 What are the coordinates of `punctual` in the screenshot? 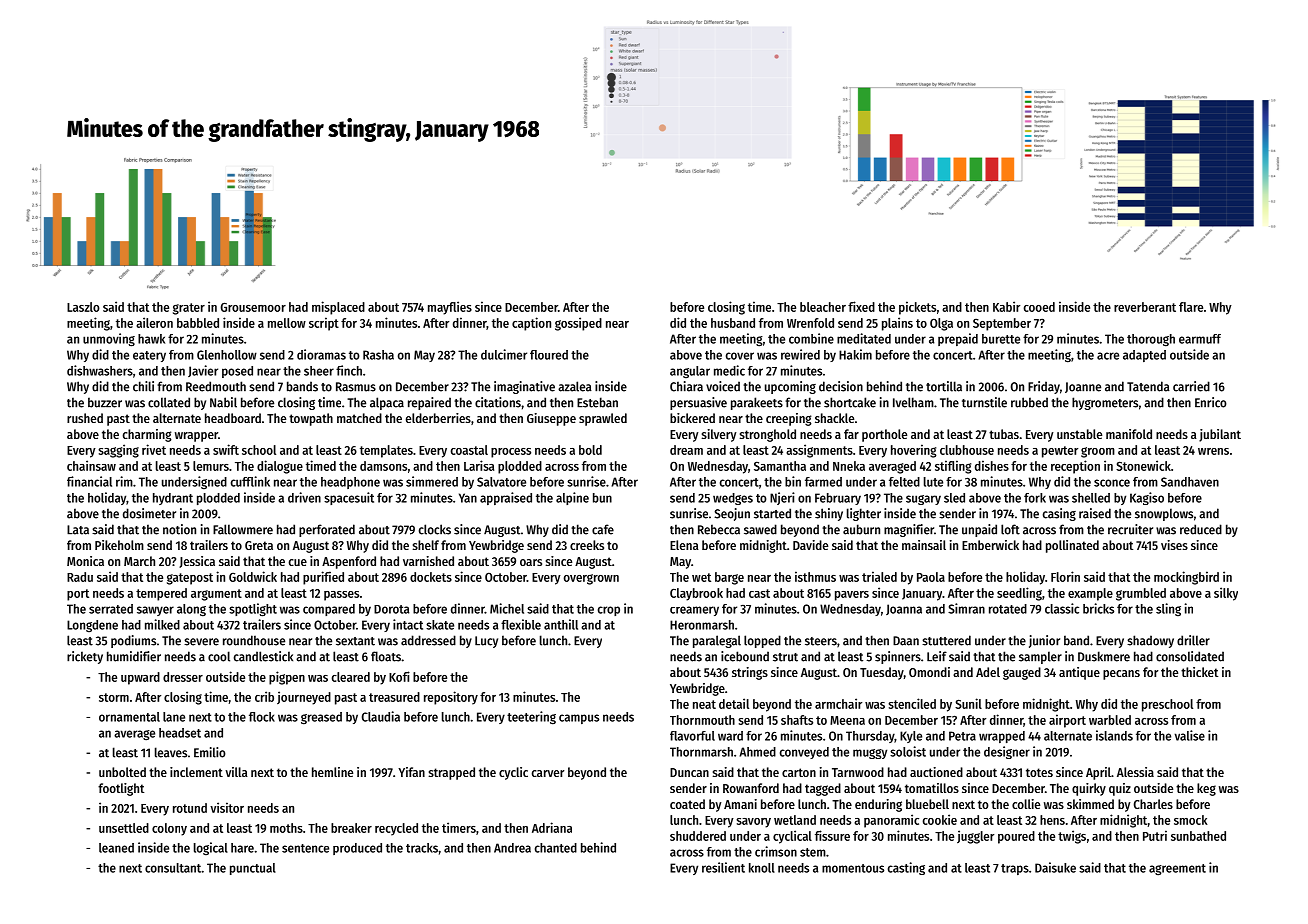 It's located at (253, 869).
